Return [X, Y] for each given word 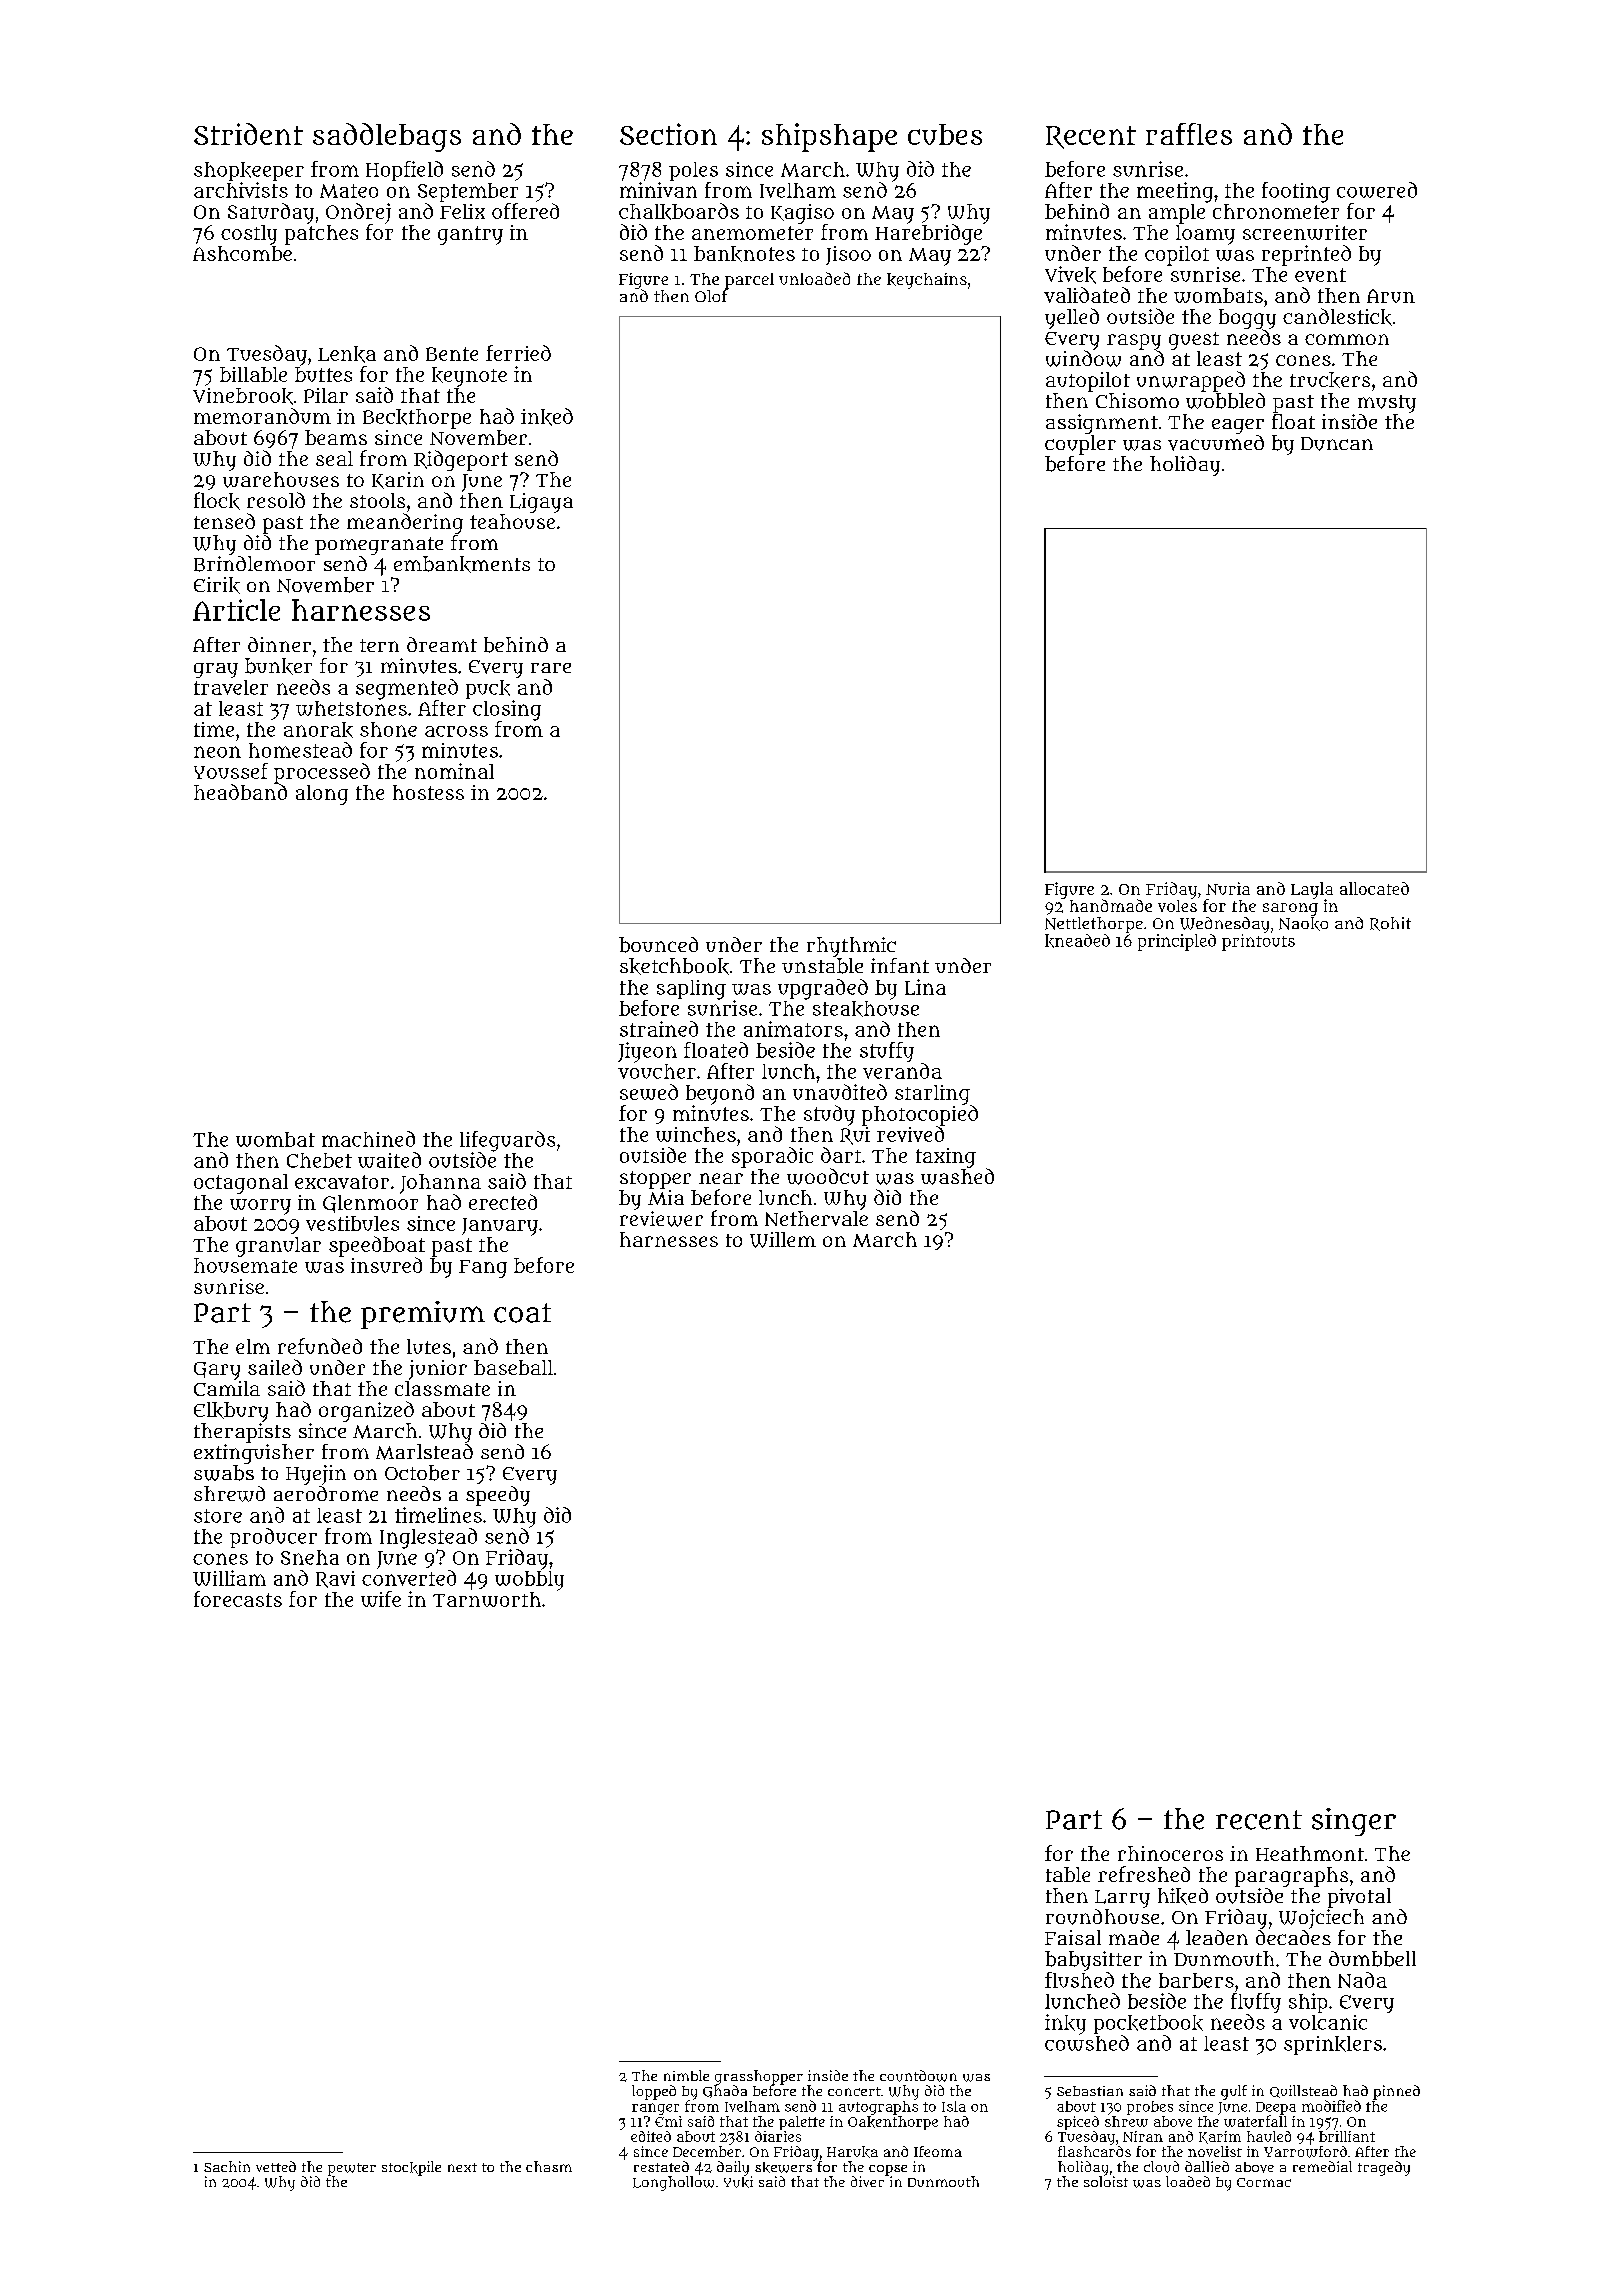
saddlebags [387, 137]
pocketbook [1148, 2024]
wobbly [529, 1581]
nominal [454, 771]
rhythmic [851, 947]
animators [793, 1029]
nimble [686, 2075]
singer [1354, 1822]
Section [668, 134]
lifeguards [507, 1141]
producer [273, 1538]
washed [957, 1176]
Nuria [1228, 888]
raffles [1189, 134]
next [462, 2167]
